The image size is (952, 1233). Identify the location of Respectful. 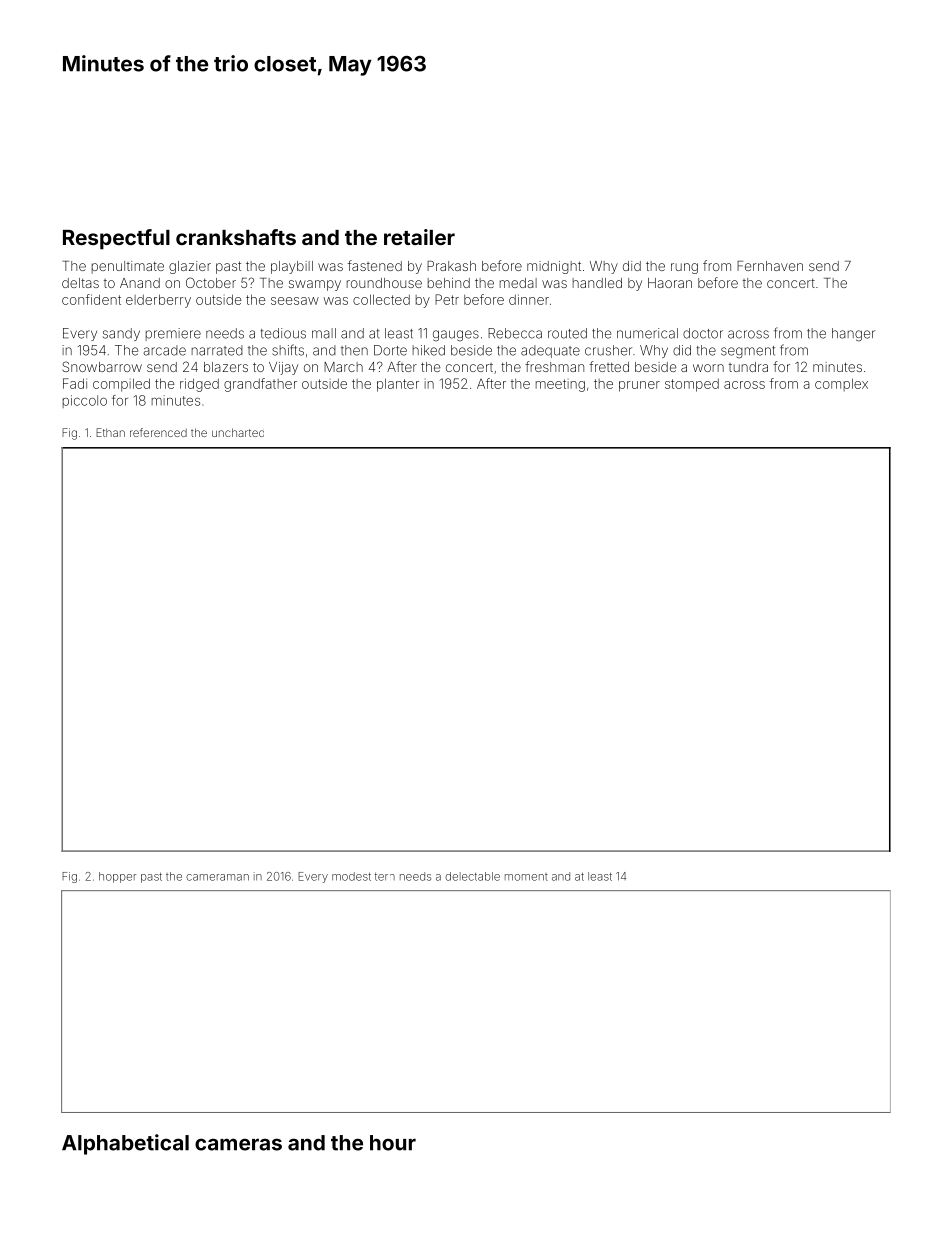
(116, 239).
